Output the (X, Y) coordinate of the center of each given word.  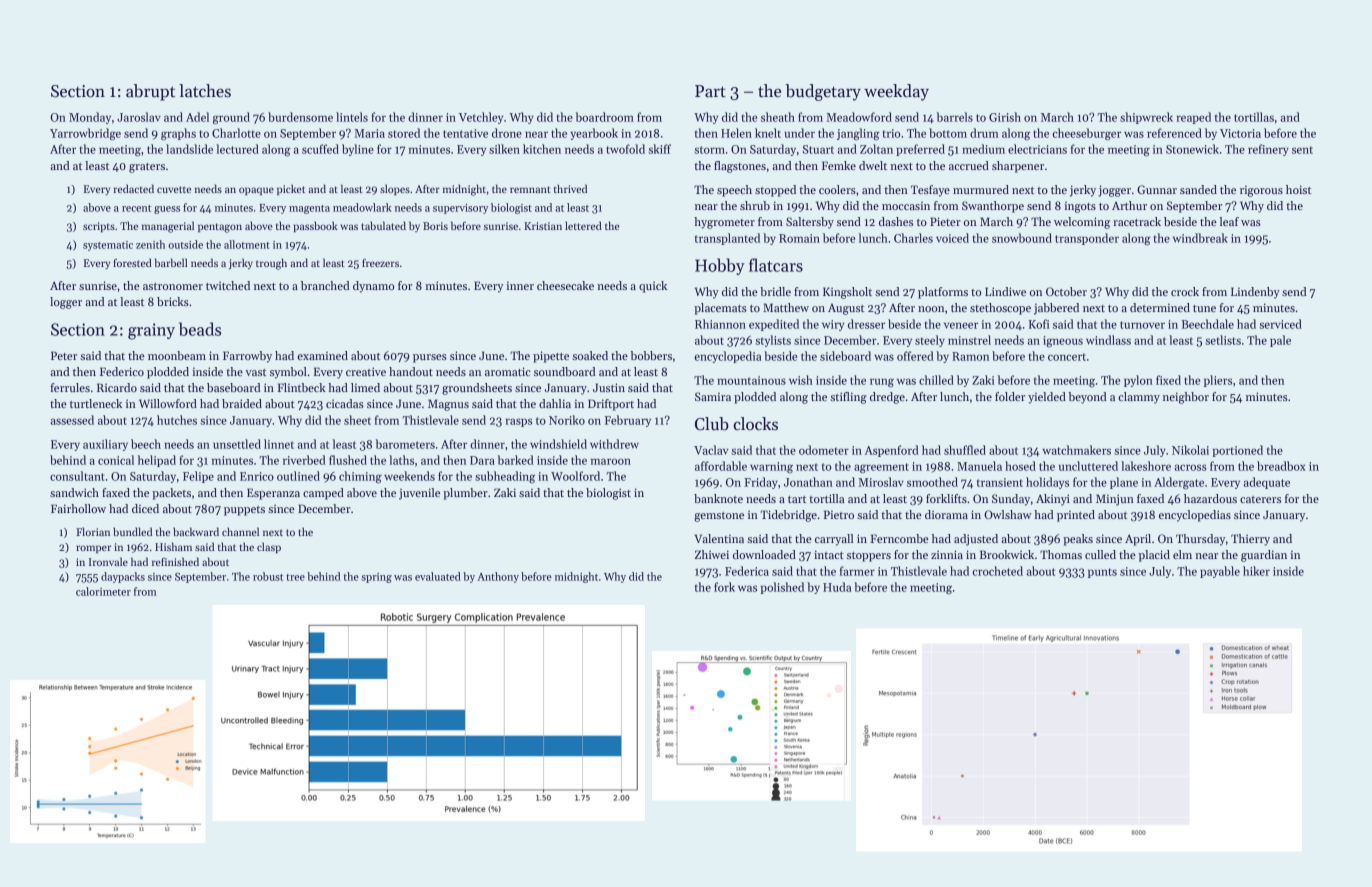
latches (205, 91)
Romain (799, 238)
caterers (1260, 499)
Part (710, 91)
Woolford (575, 476)
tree (295, 577)
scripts (99, 227)
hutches (177, 420)
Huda (837, 587)
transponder (1087, 239)
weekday (896, 92)
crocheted (997, 571)
